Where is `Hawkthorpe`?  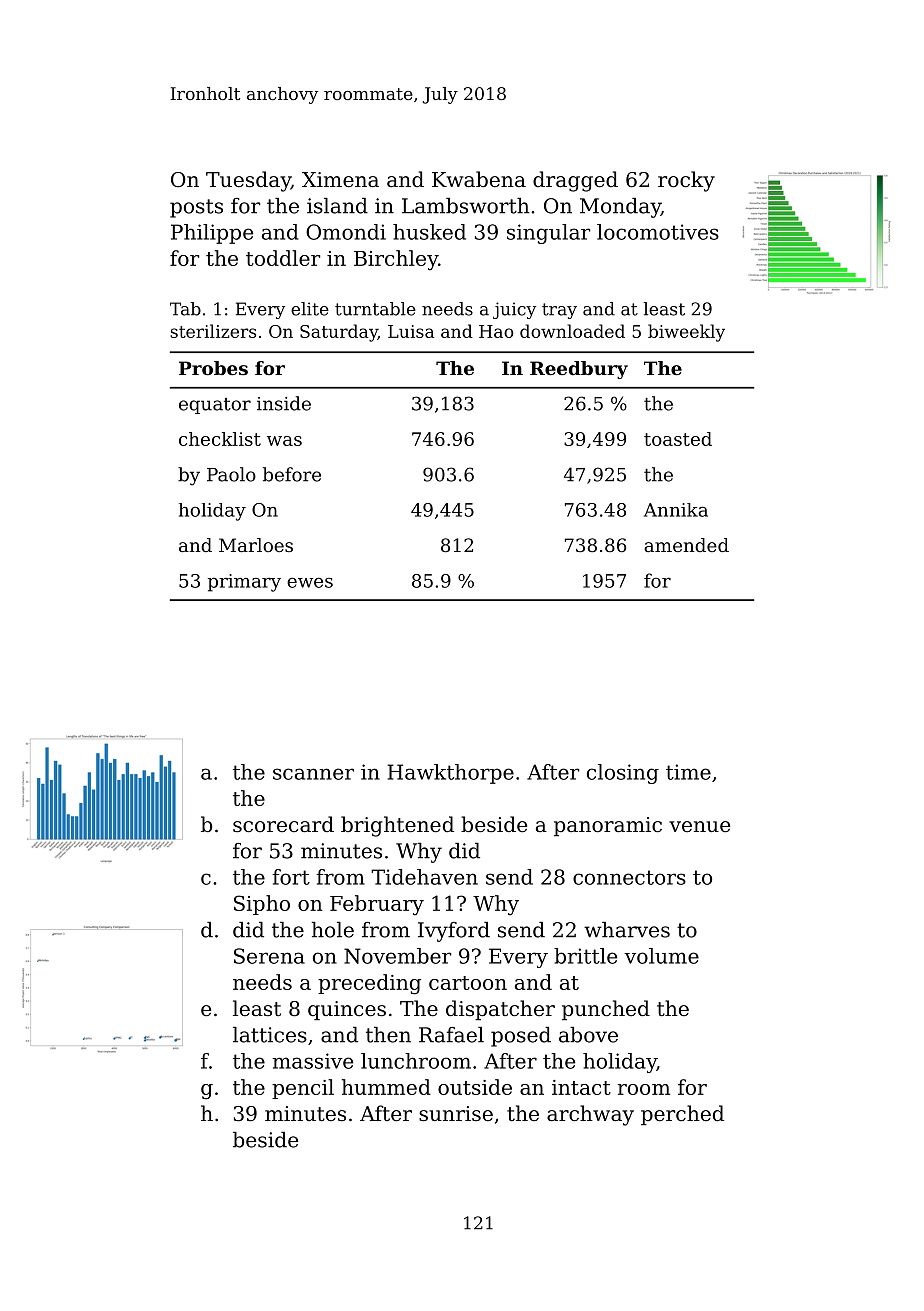
Hawkthorpe is located at coordinates (450, 774).
